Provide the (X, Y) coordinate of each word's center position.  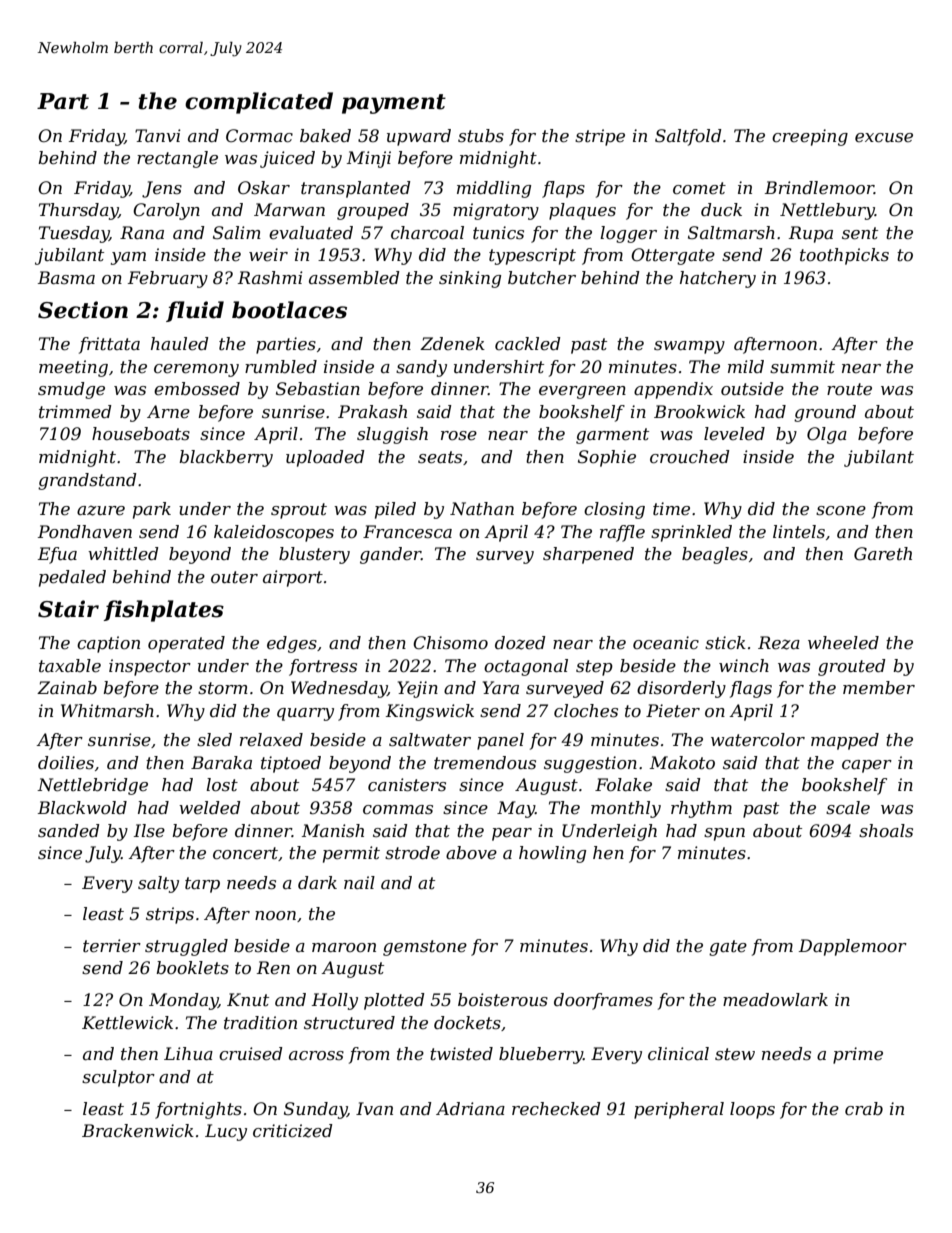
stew (735, 1054)
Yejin (418, 689)
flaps (563, 189)
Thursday (78, 211)
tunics (498, 233)
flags (751, 689)
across (316, 1055)
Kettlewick (127, 1023)
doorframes (603, 1001)
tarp (202, 885)
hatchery (718, 279)
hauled (180, 344)
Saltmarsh (731, 232)
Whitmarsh (107, 710)
